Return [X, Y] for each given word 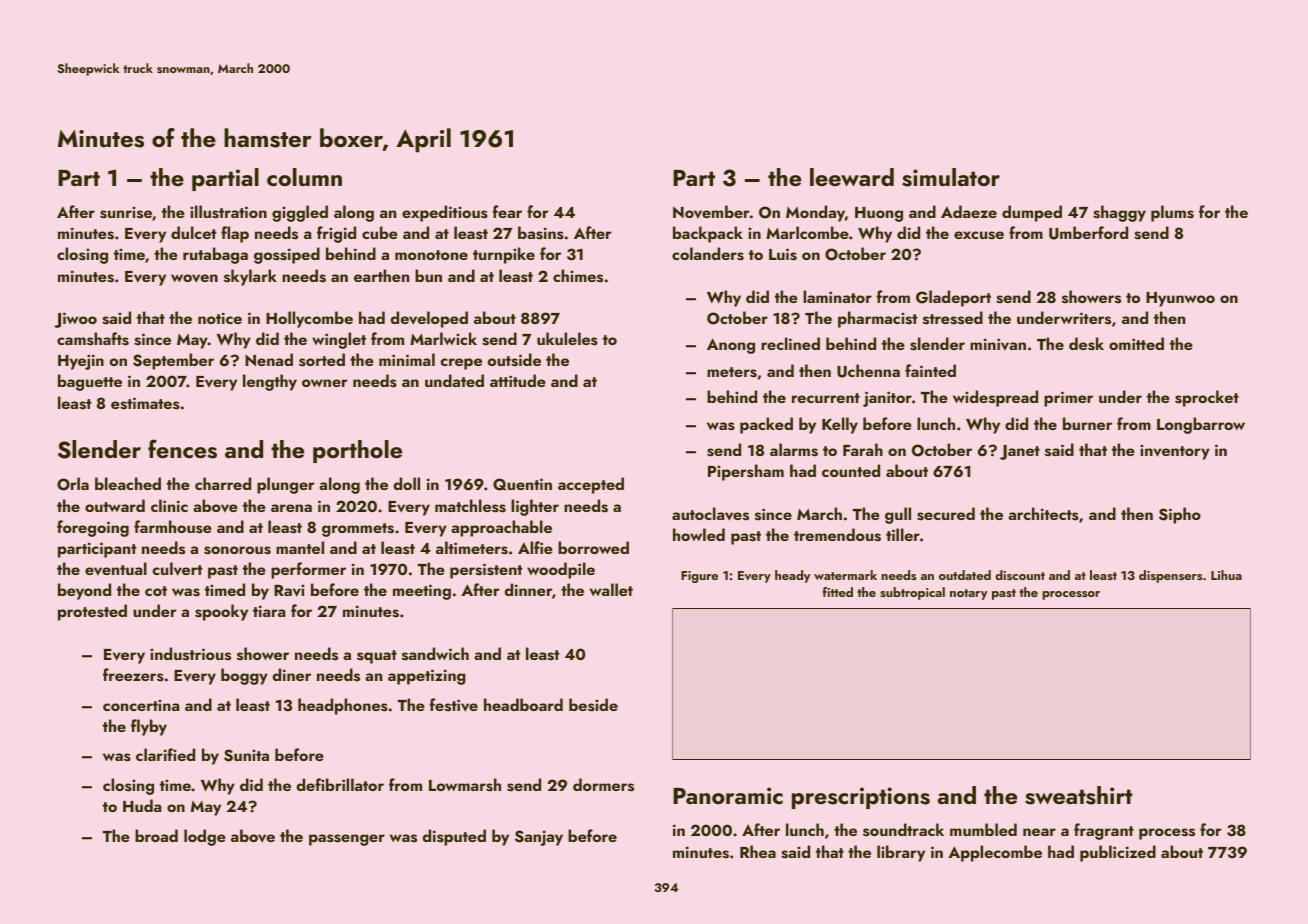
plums [1172, 213]
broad [156, 835]
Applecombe [995, 853]
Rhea [758, 851]
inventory [1175, 452]
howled [699, 534]
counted [851, 470]
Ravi [289, 590]
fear [507, 211]
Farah [863, 449]
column [304, 177]
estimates [145, 403]
